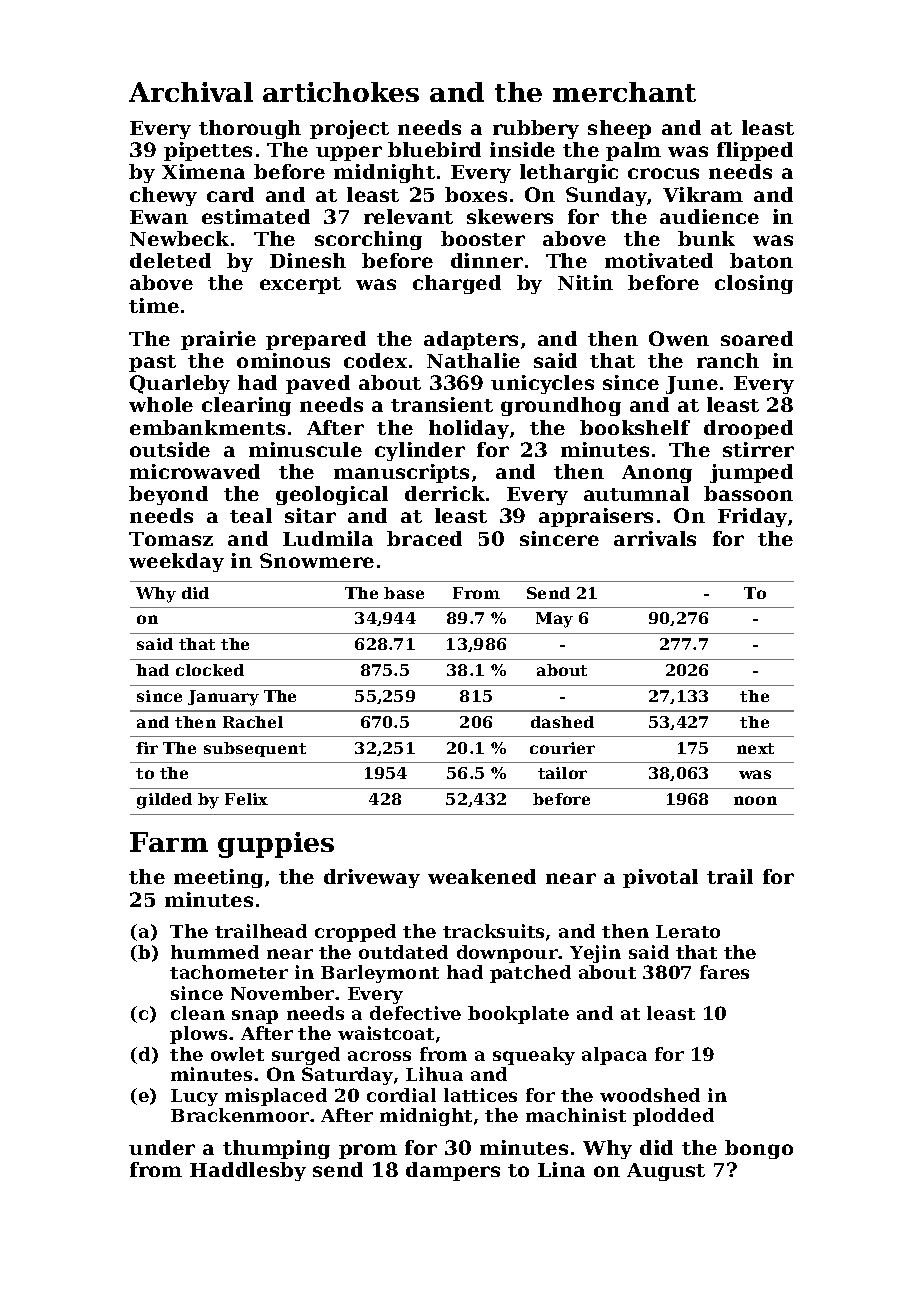 The height and width of the screenshot is (1311, 924). What do you see at coordinates (554, 620) in the screenshot?
I see `May` at bounding box center [554, 620].
